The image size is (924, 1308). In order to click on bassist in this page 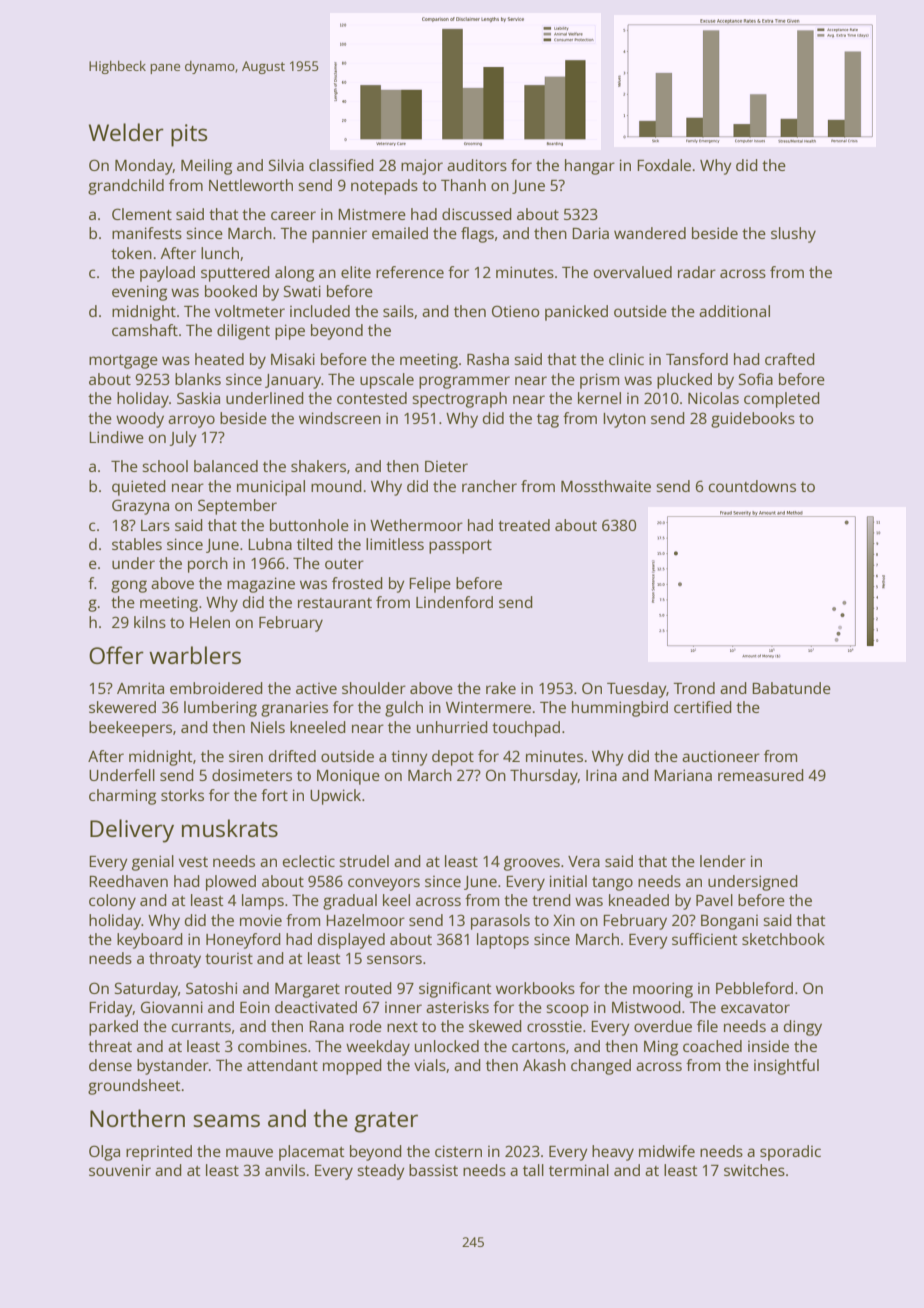, I will do `click(433, 1170)`.
